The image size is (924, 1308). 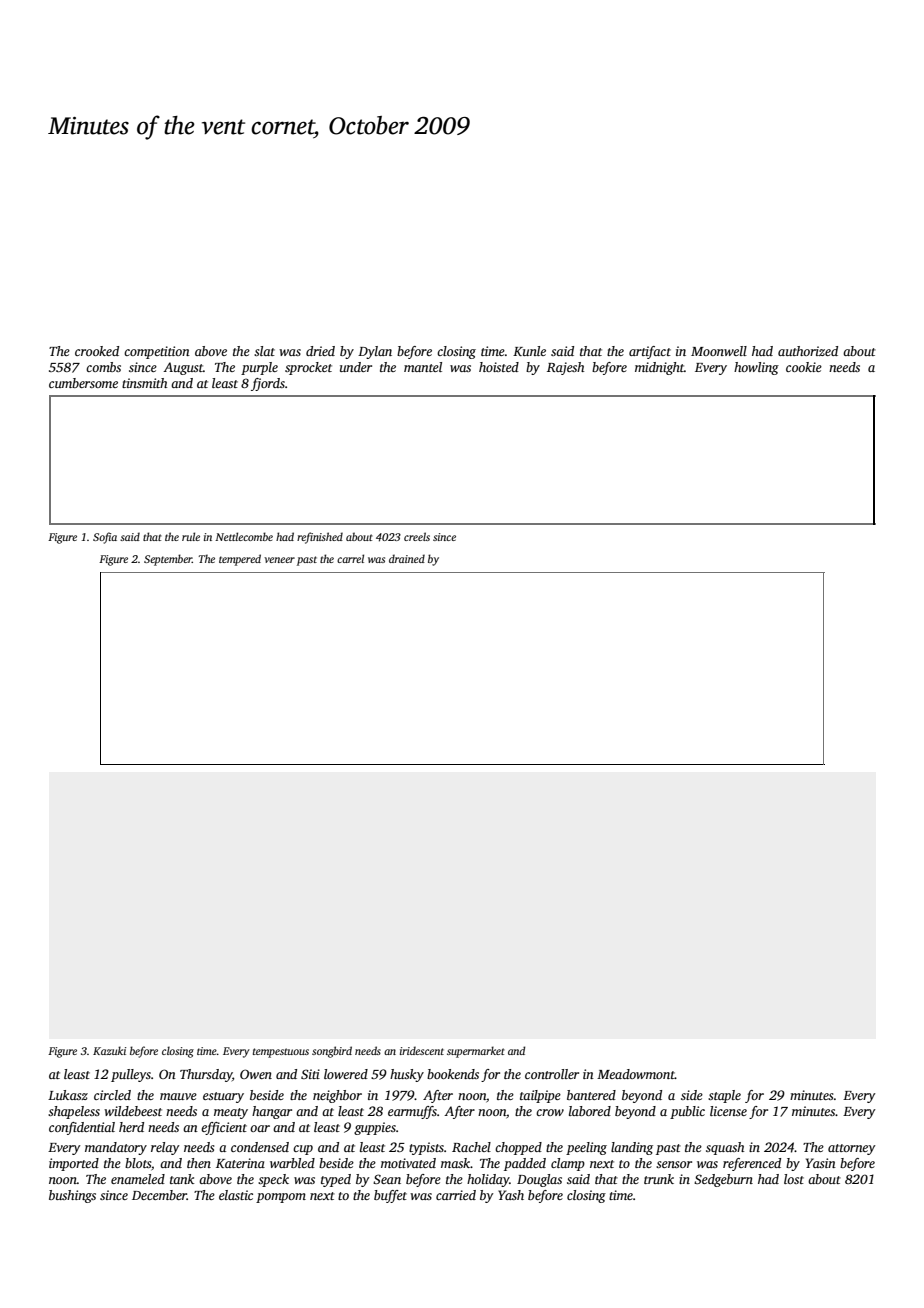 I want to click on supermarket, so click(x=476, y=1052).
